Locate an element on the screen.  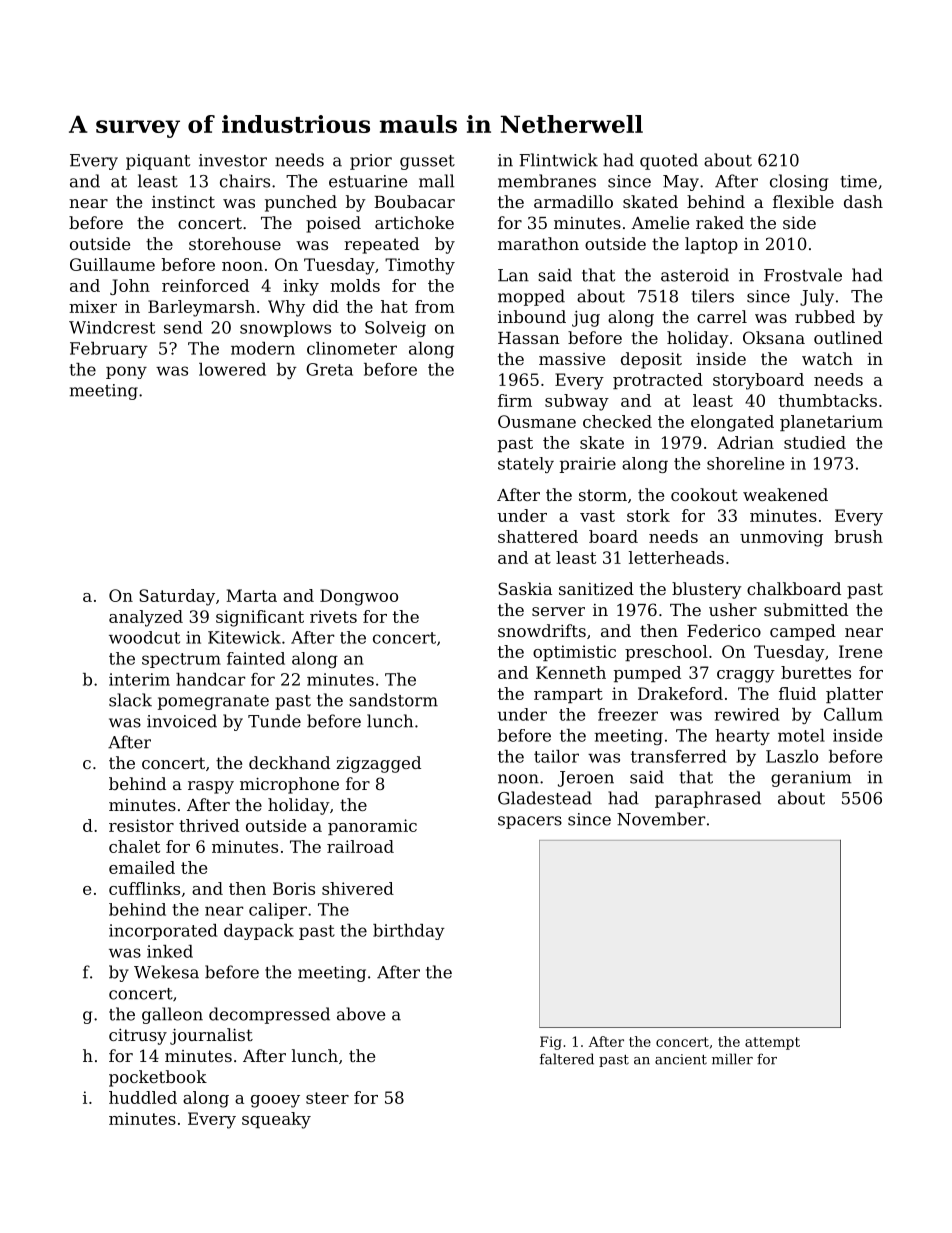
rivets is located at coordinates (333, 616).
